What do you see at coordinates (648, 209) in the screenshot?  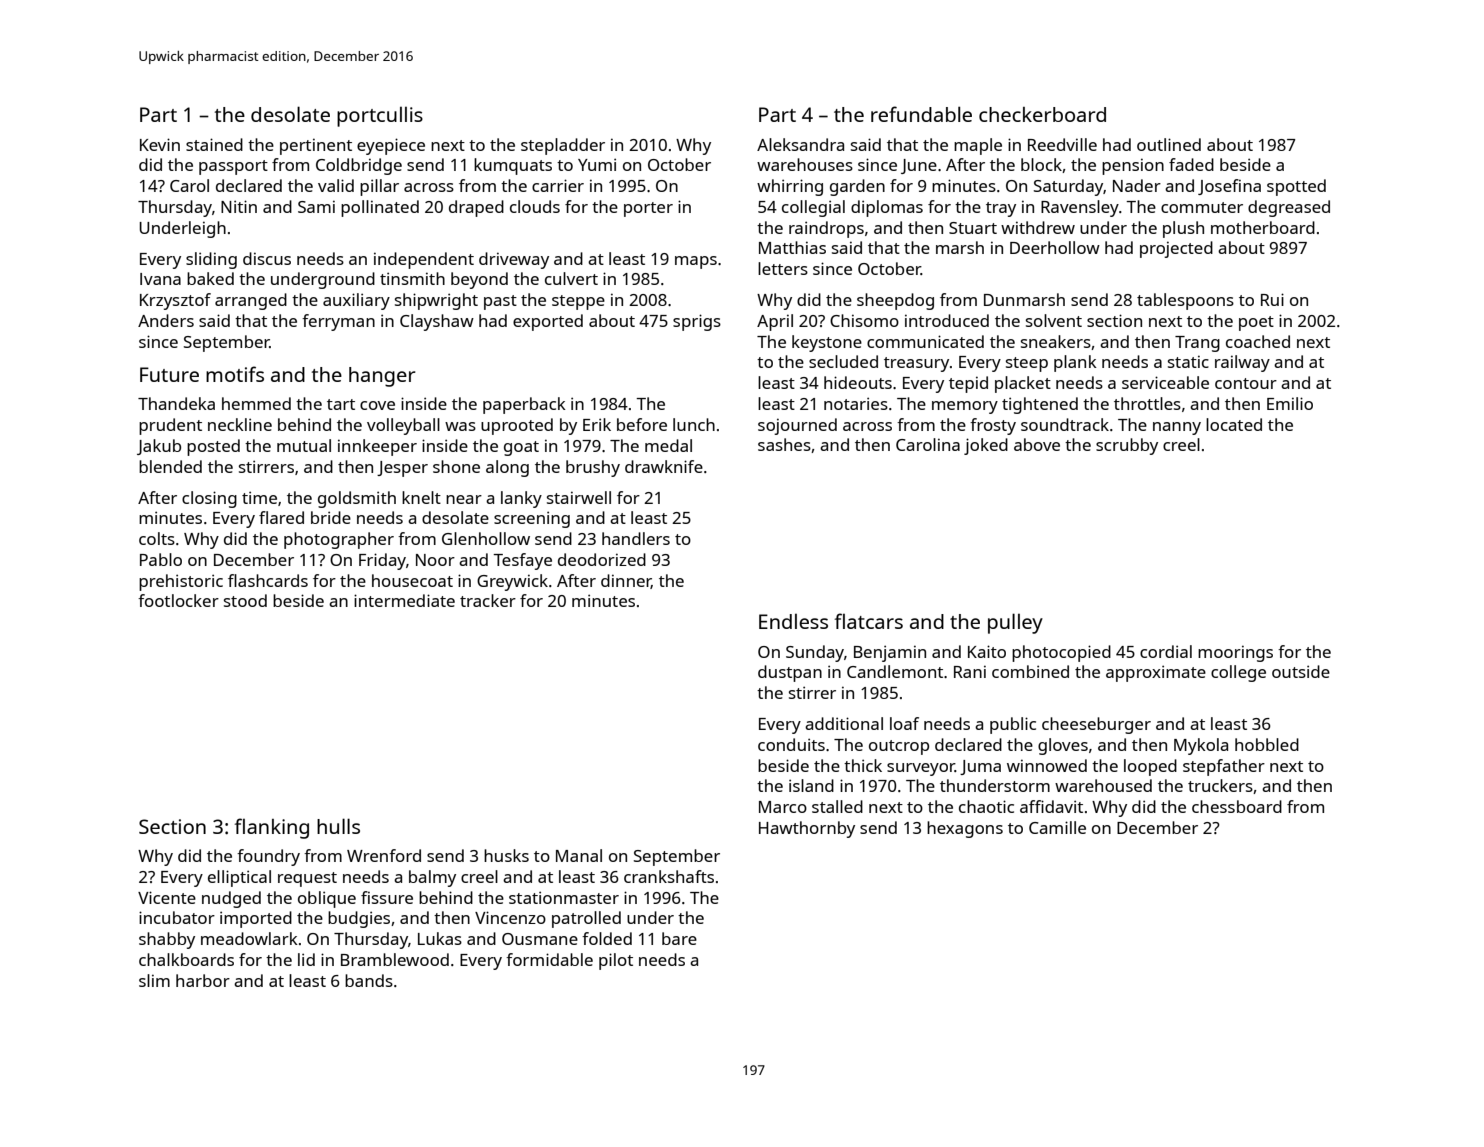 I see `porter` at bounding box center [648, 209].
